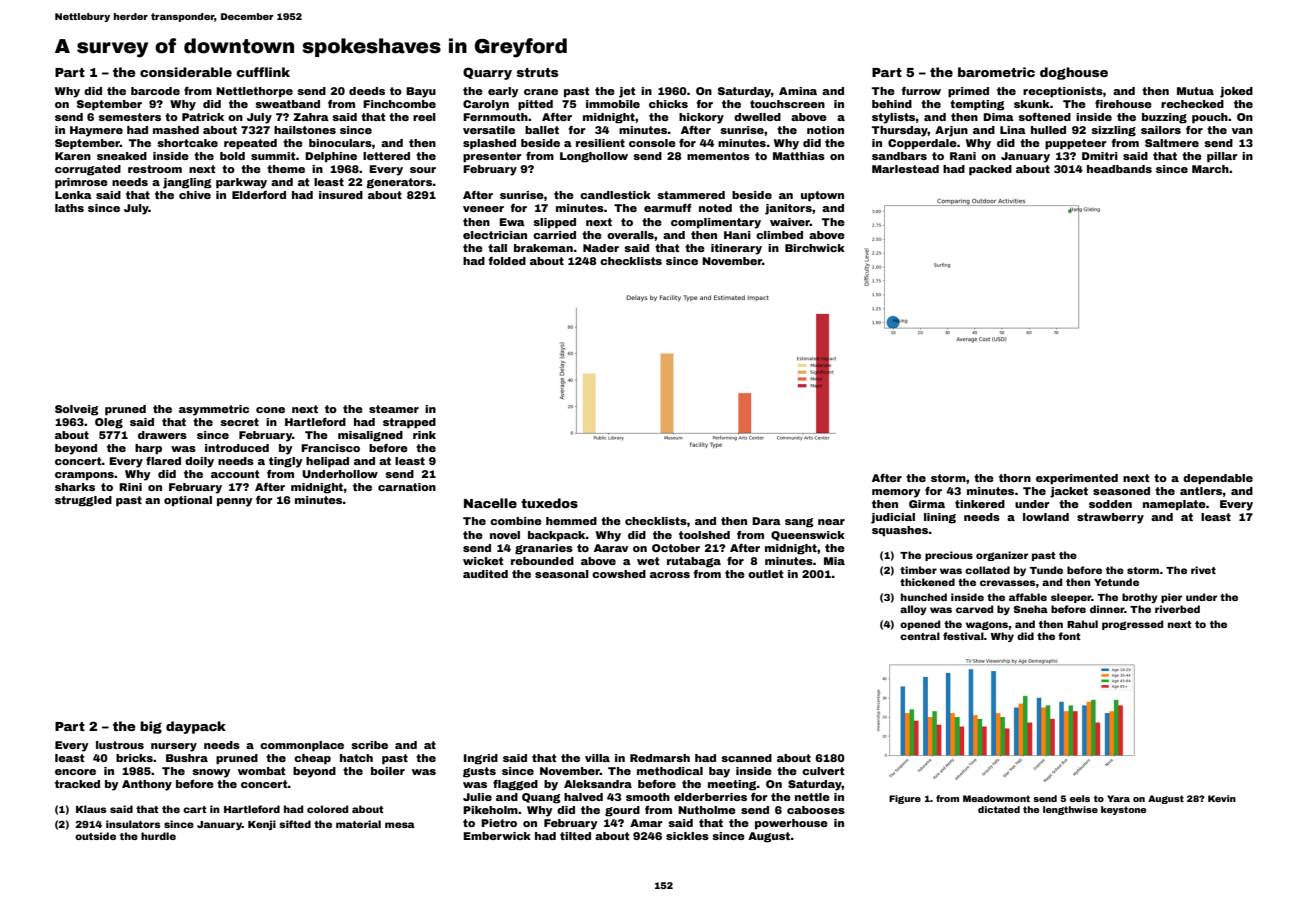 This screenshot has width=1308, height=924. What do you see at coordinates (1119, 169) in the screenshot?
I see `headbands` at bounding box center [1119, 169].
